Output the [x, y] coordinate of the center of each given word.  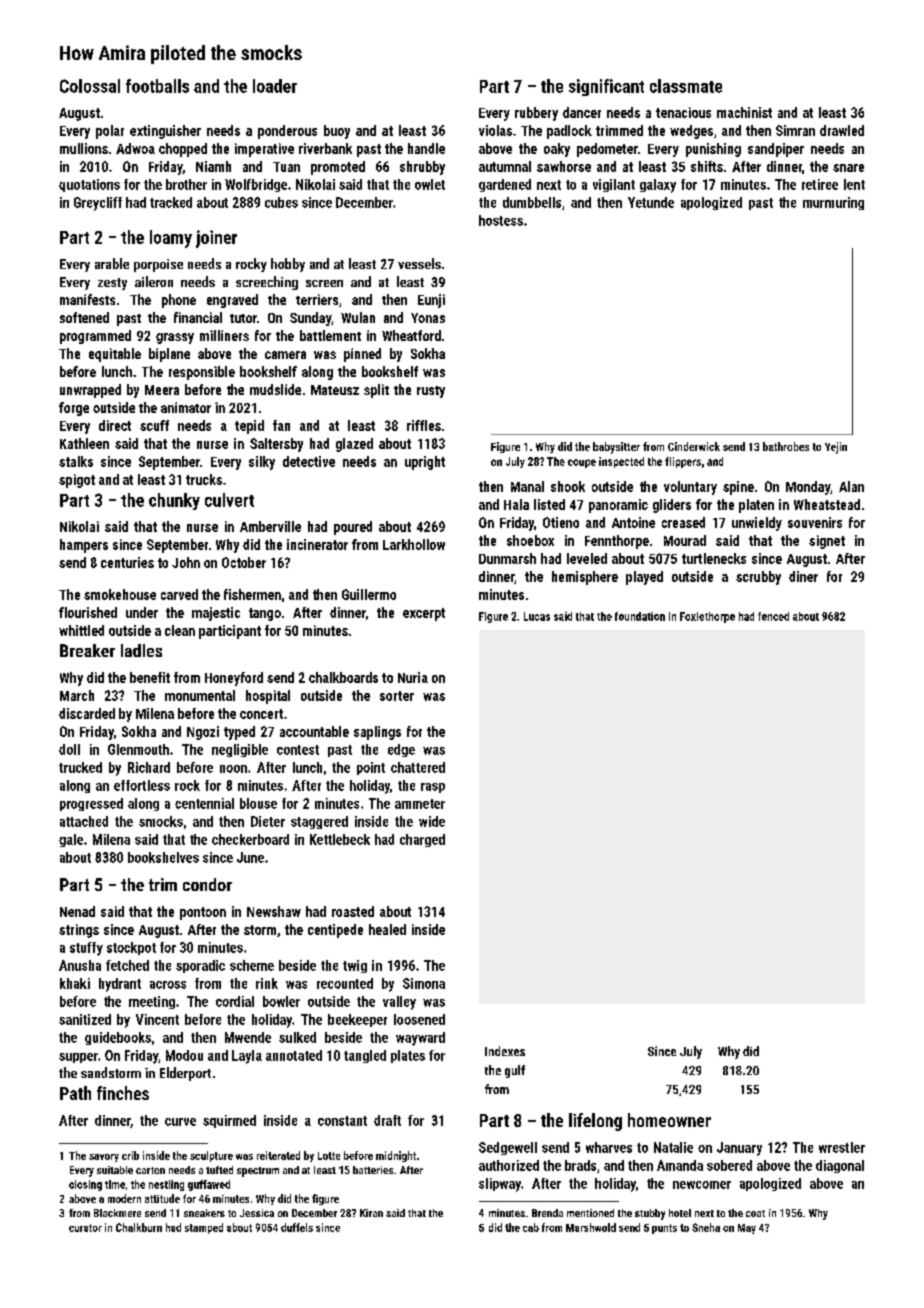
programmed [95, 337]
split [376, 391]
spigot [77, 481]
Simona [424, 983]
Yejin [836, 448]
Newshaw [274, 911]
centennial [204, 803]
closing [85, 1185]
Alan [851, 486]
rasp [433, 788]
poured [353, 528]
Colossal [90, 86]
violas [495, 130]
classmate [686, 86]
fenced [773, 616]
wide [432, 821]
